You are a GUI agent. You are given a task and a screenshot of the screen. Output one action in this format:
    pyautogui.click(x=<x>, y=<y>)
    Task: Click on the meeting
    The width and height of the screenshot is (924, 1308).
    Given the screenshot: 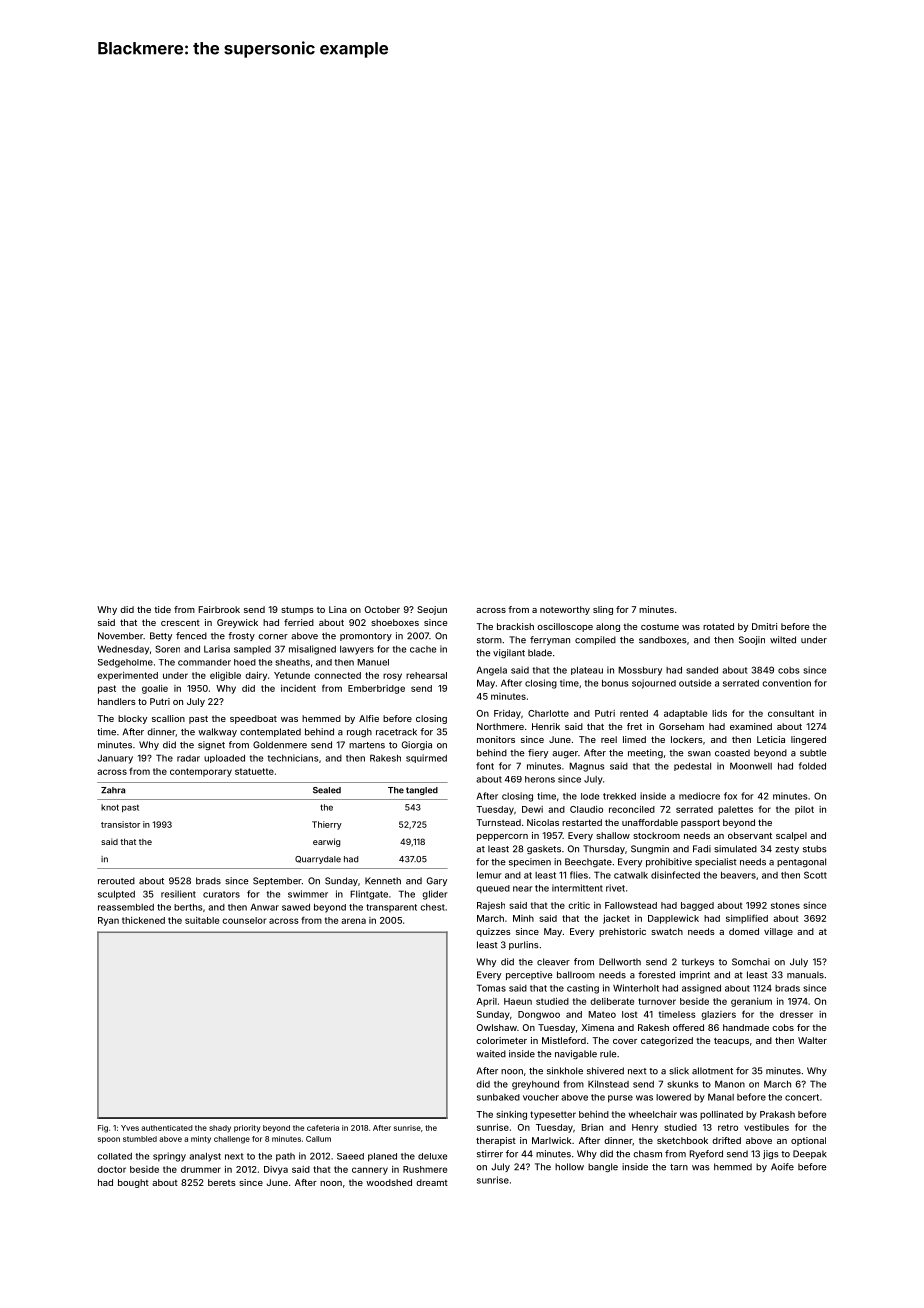 What is the action you would take?
    pyautogui.click(x=645, y=753)
